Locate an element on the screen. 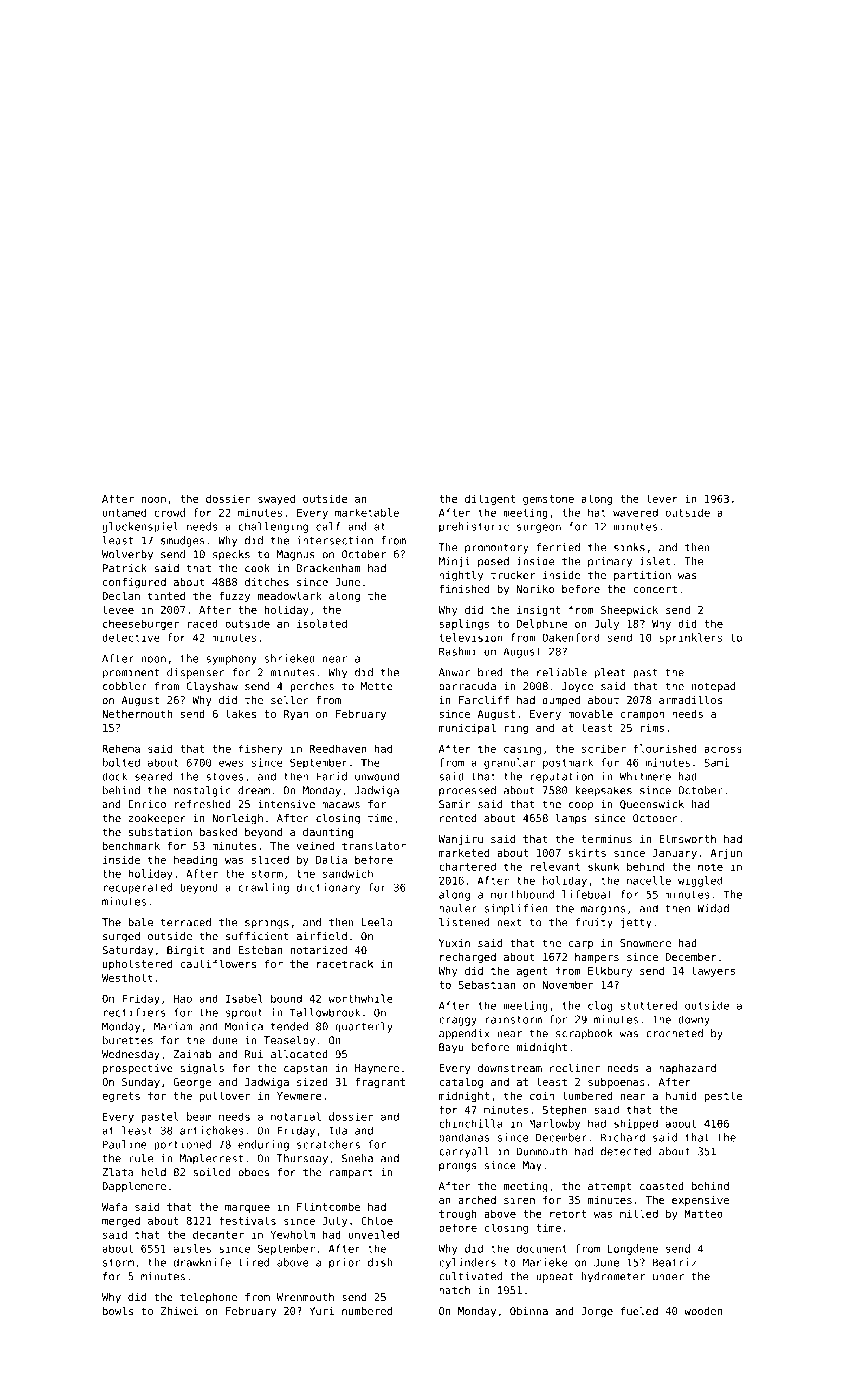  Whitmere is located at coordinates (645, 776).
